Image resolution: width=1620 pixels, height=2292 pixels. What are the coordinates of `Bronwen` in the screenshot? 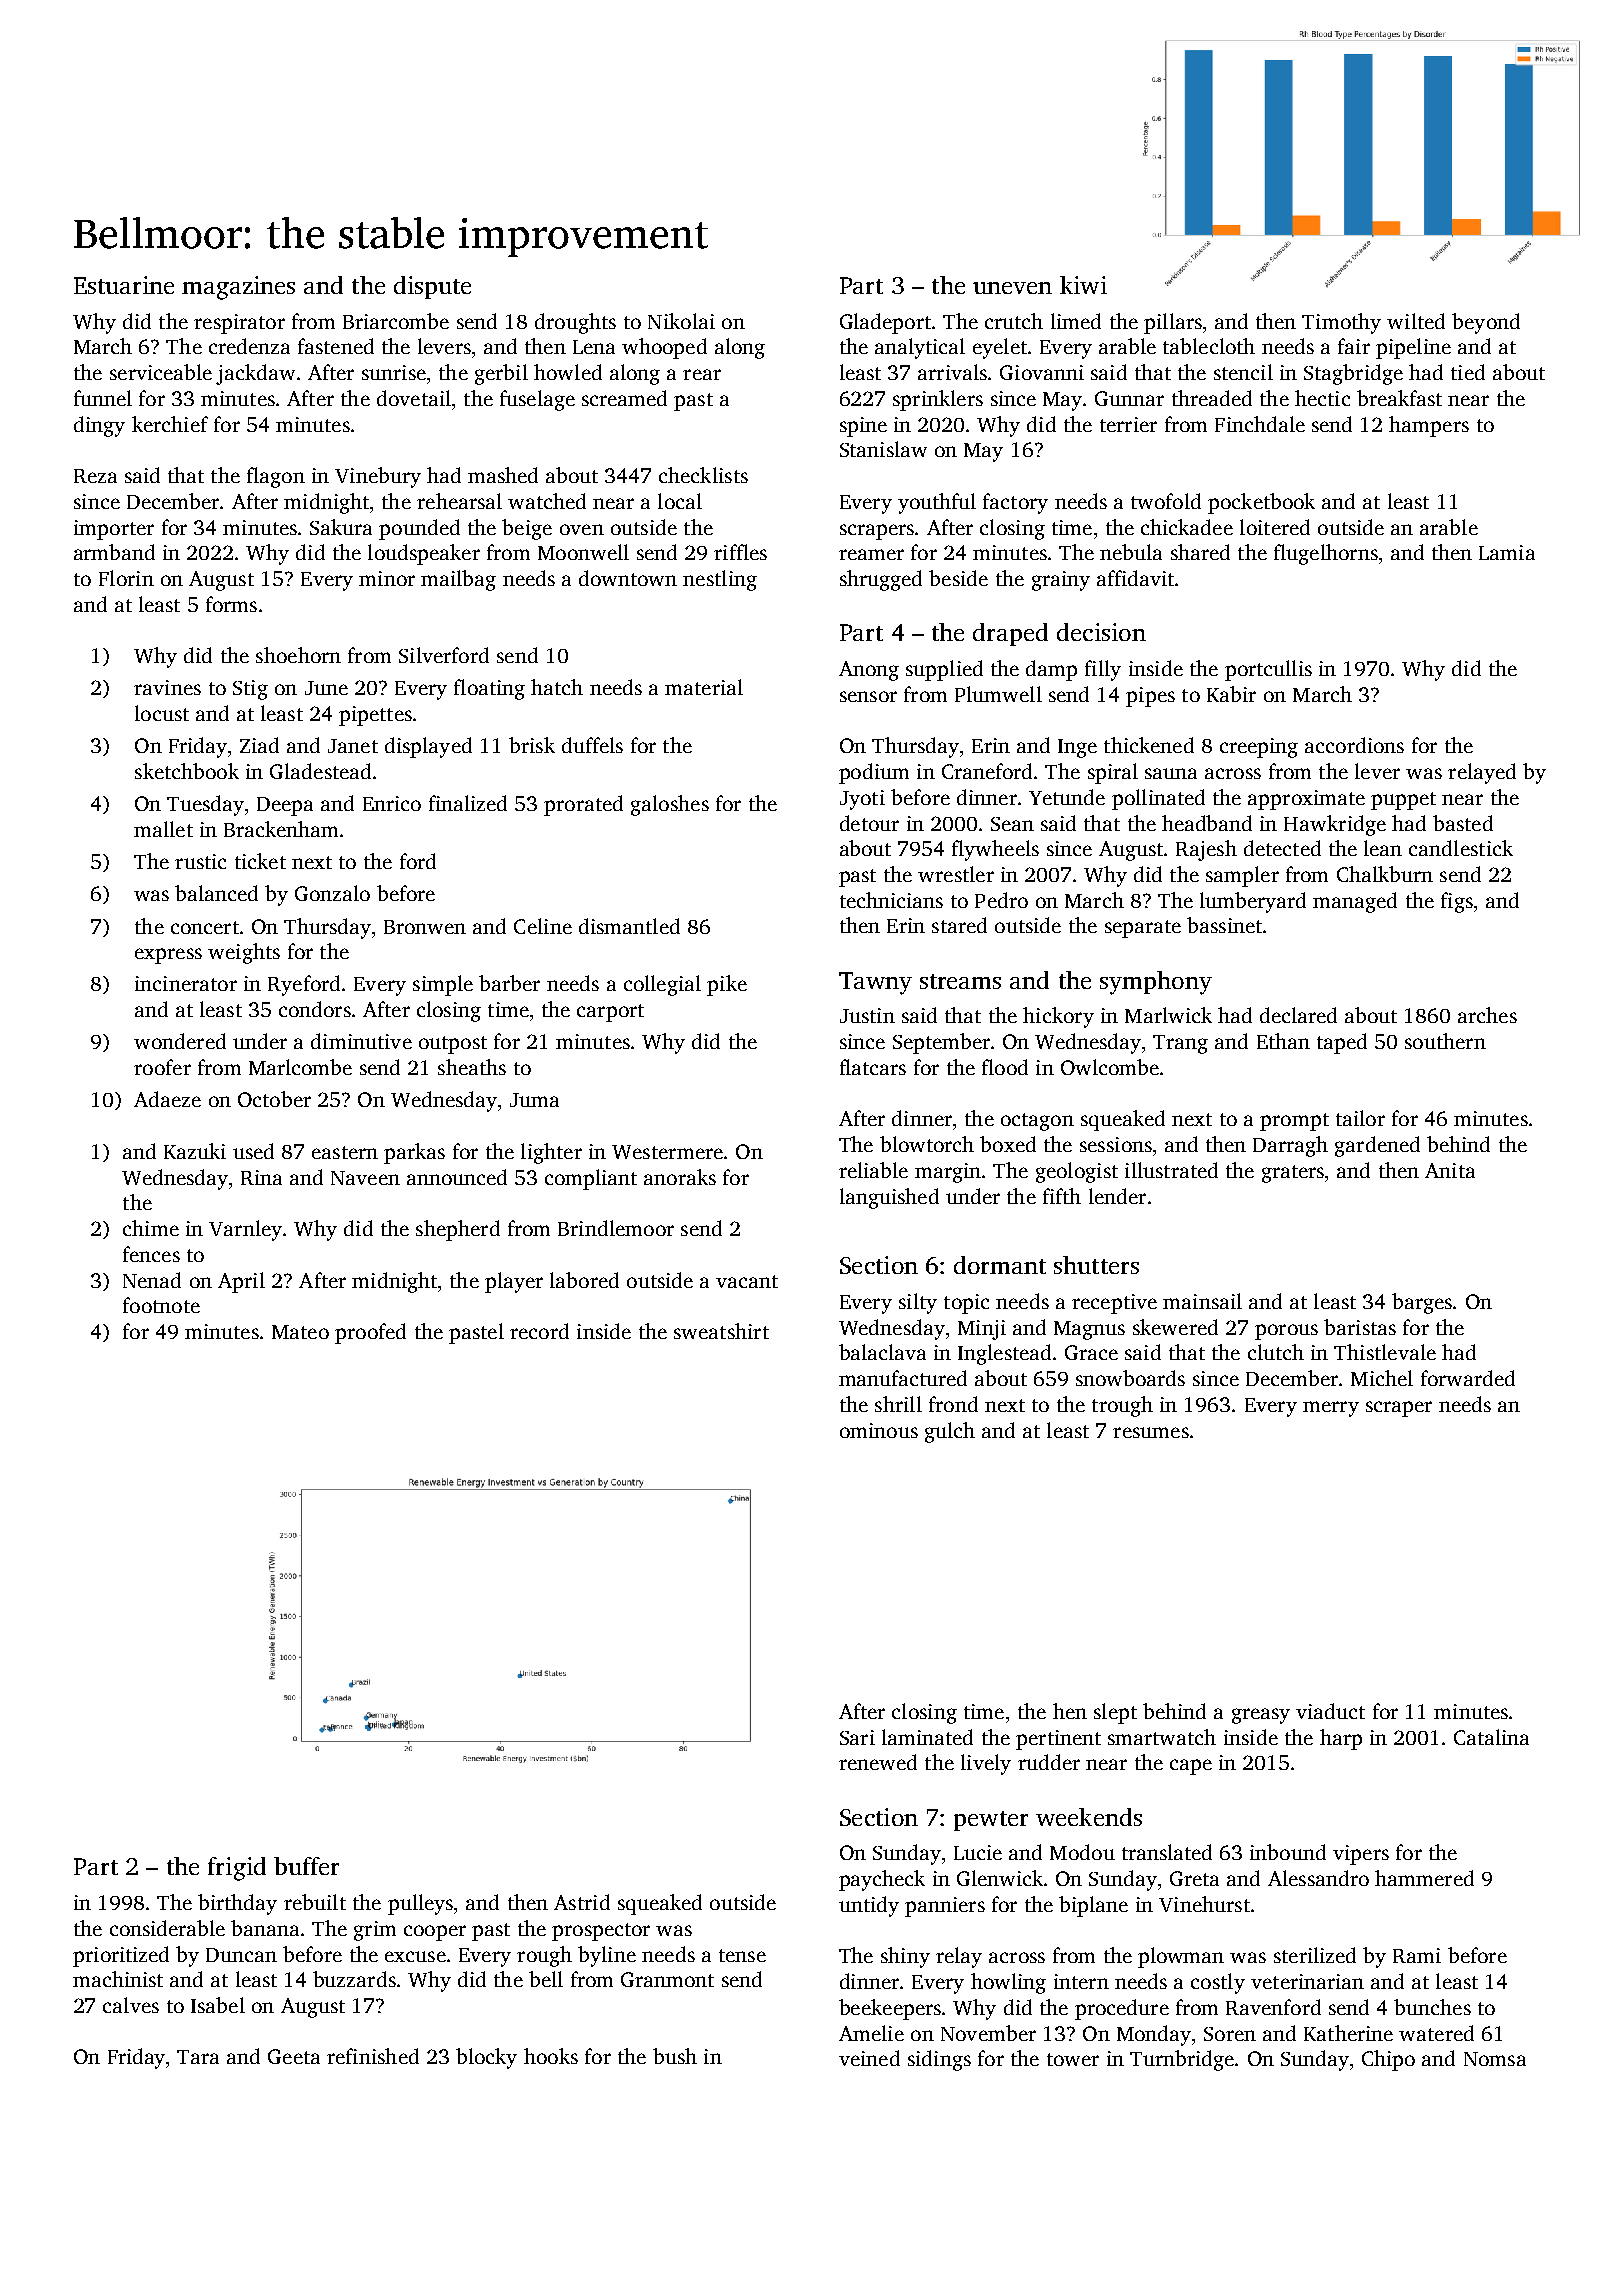 It's located at (425, 927).
